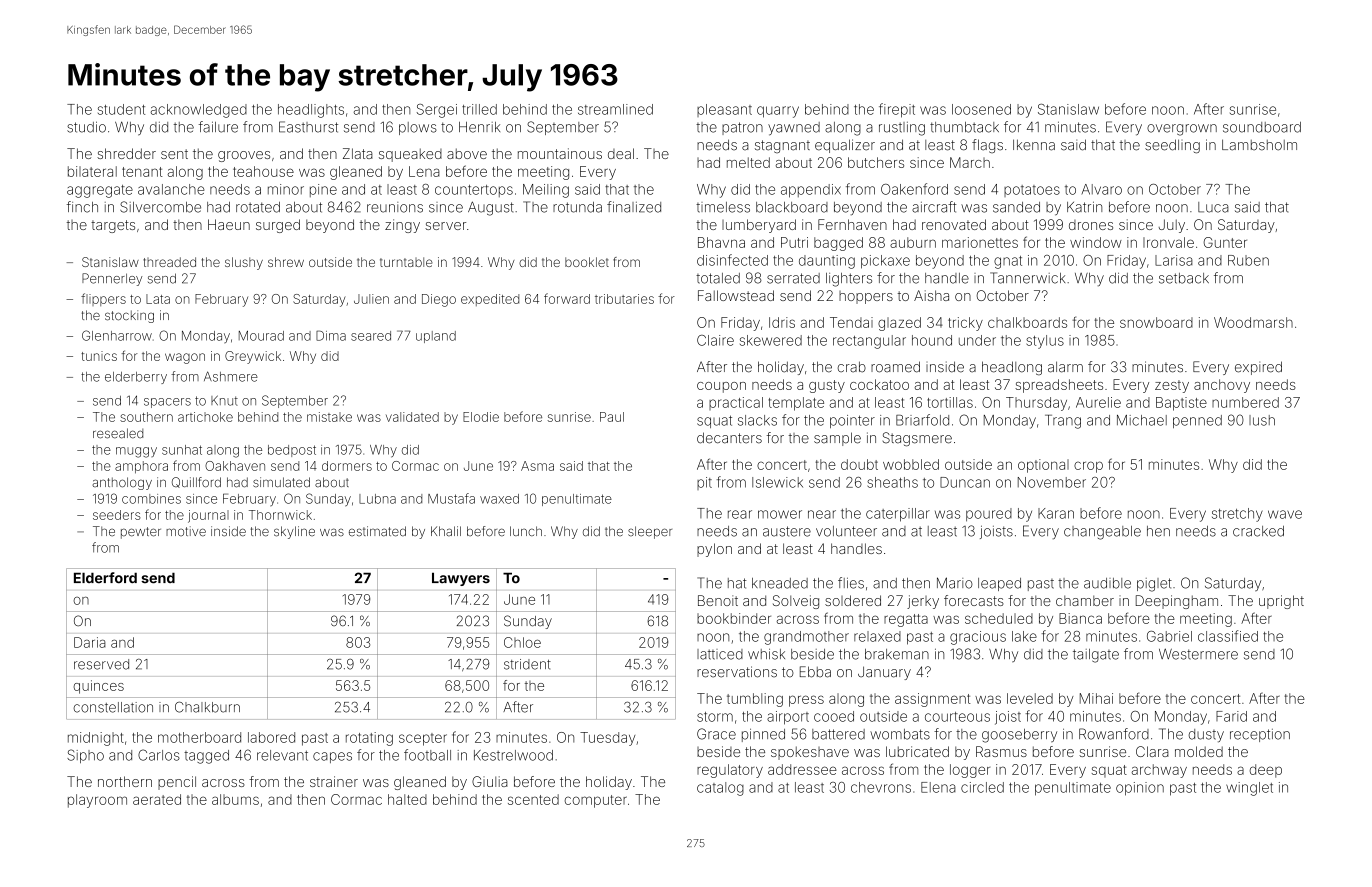  I want to click on regulatory, so click(730, 771).
